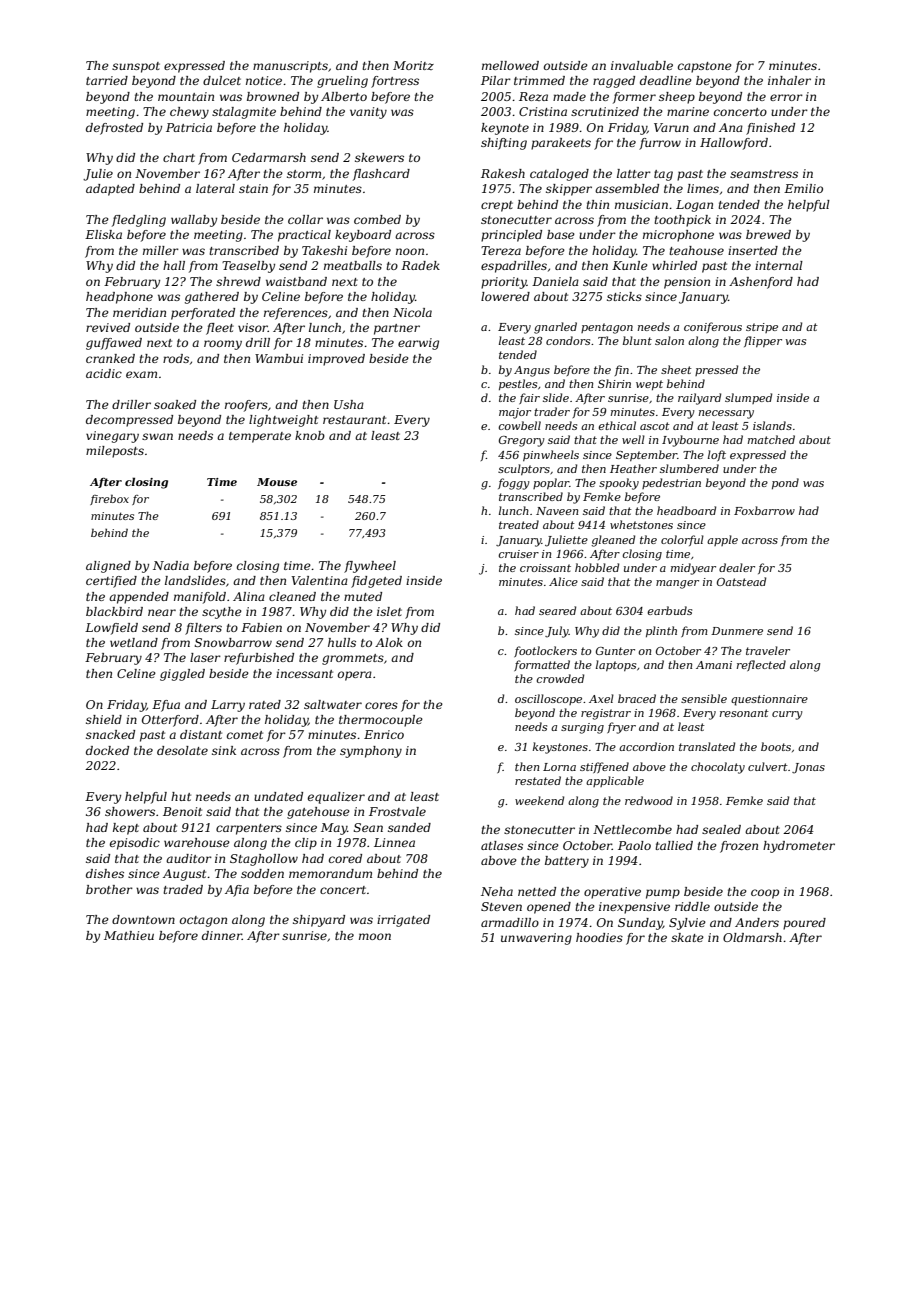  What do you see at coordinates (515, 413) in the screenshot?
I see `major` at bounding box center [515, 413].
